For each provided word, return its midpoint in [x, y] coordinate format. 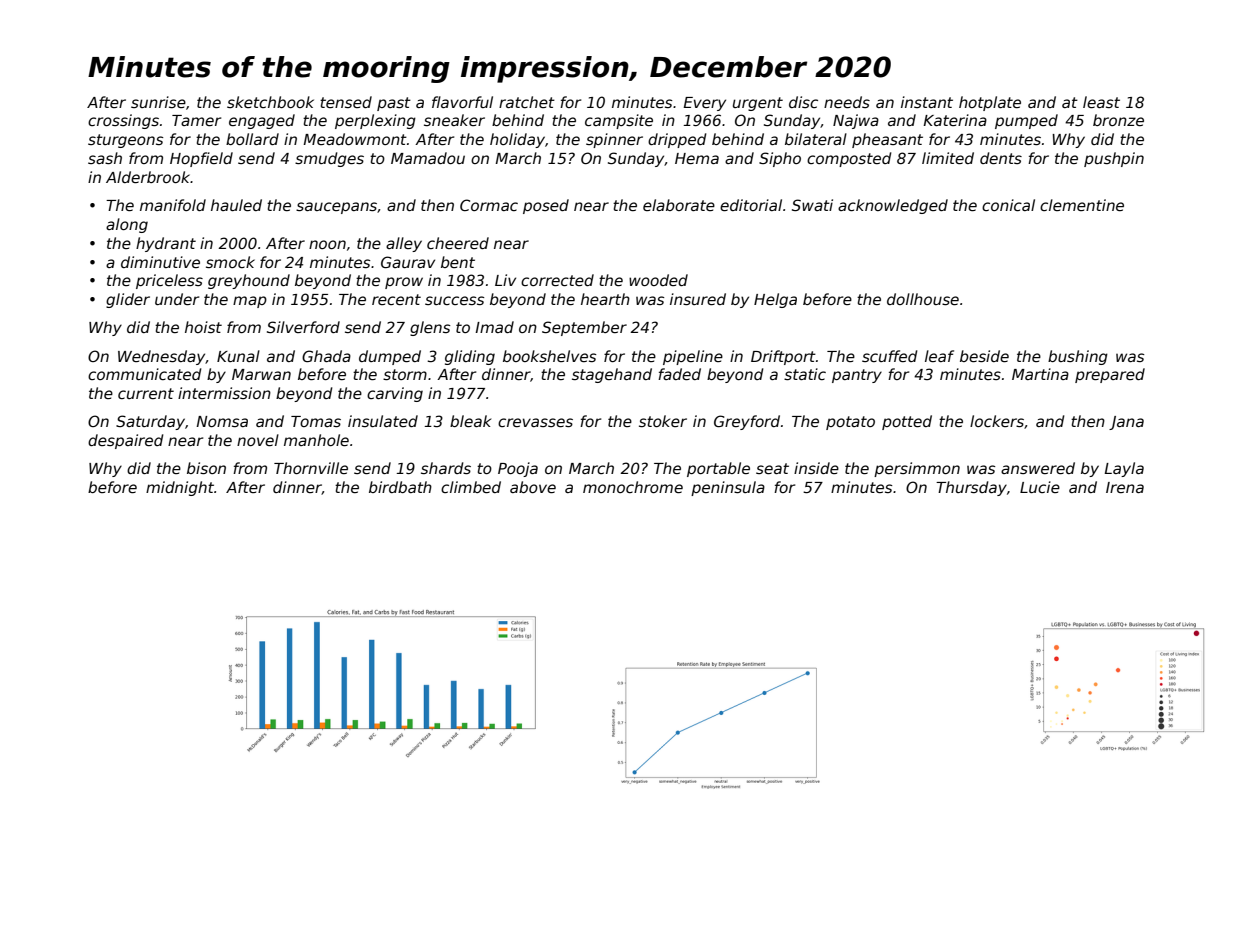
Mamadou [428, 158]
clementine [1082, 205]
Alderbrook [148, 177]
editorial [751, 205]
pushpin [1114, 159]
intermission [224, 393]
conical [1008, 205]
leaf [939, 356]
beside [984, 356]
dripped [677, 140]
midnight [180, 488]
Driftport [783, 357]
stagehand [612, 375]
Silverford [303, 327]
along [127, 225]
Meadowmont [355, 139]
